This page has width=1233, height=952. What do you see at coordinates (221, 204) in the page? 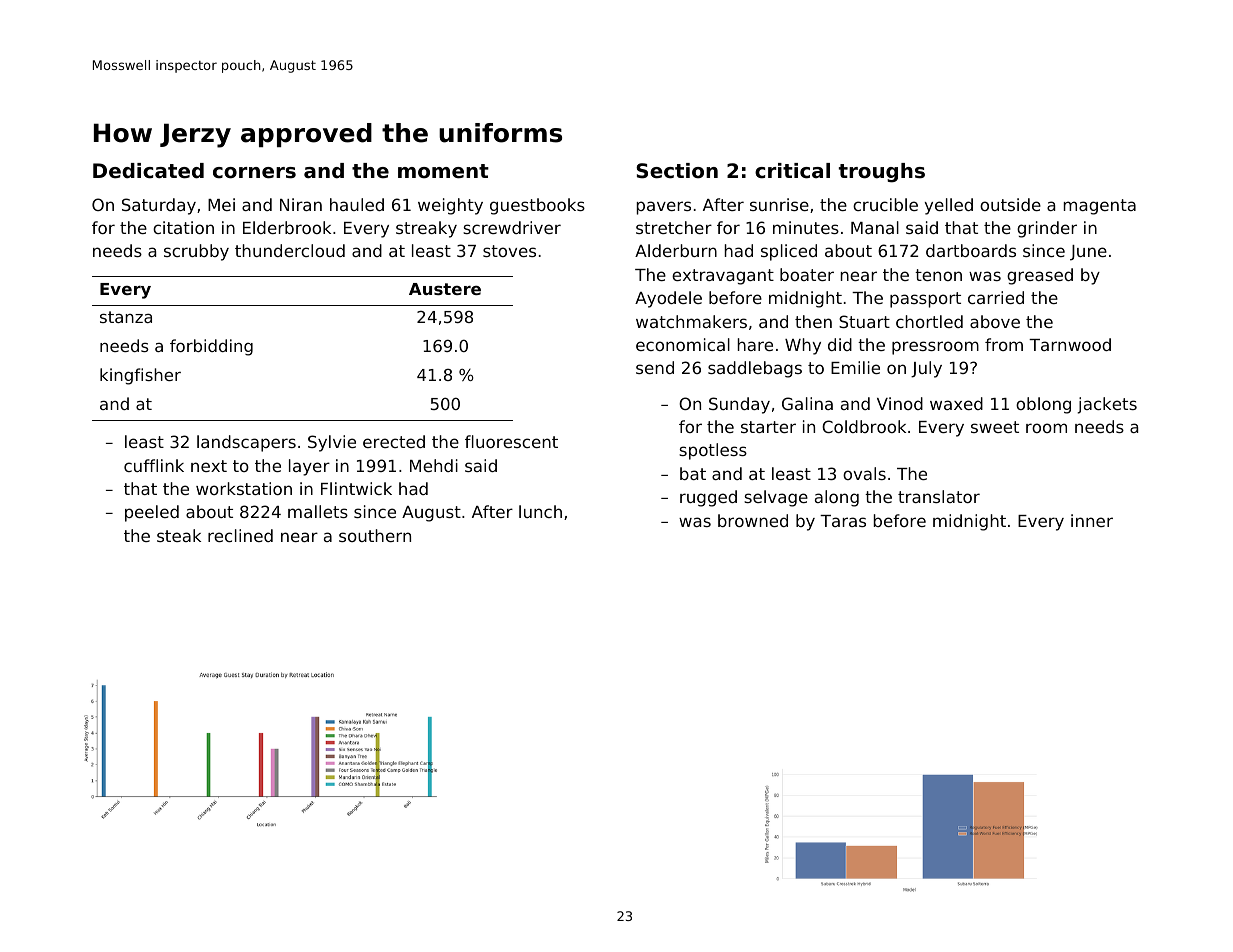
I see `Mei` at bounding box center [221, 204].
